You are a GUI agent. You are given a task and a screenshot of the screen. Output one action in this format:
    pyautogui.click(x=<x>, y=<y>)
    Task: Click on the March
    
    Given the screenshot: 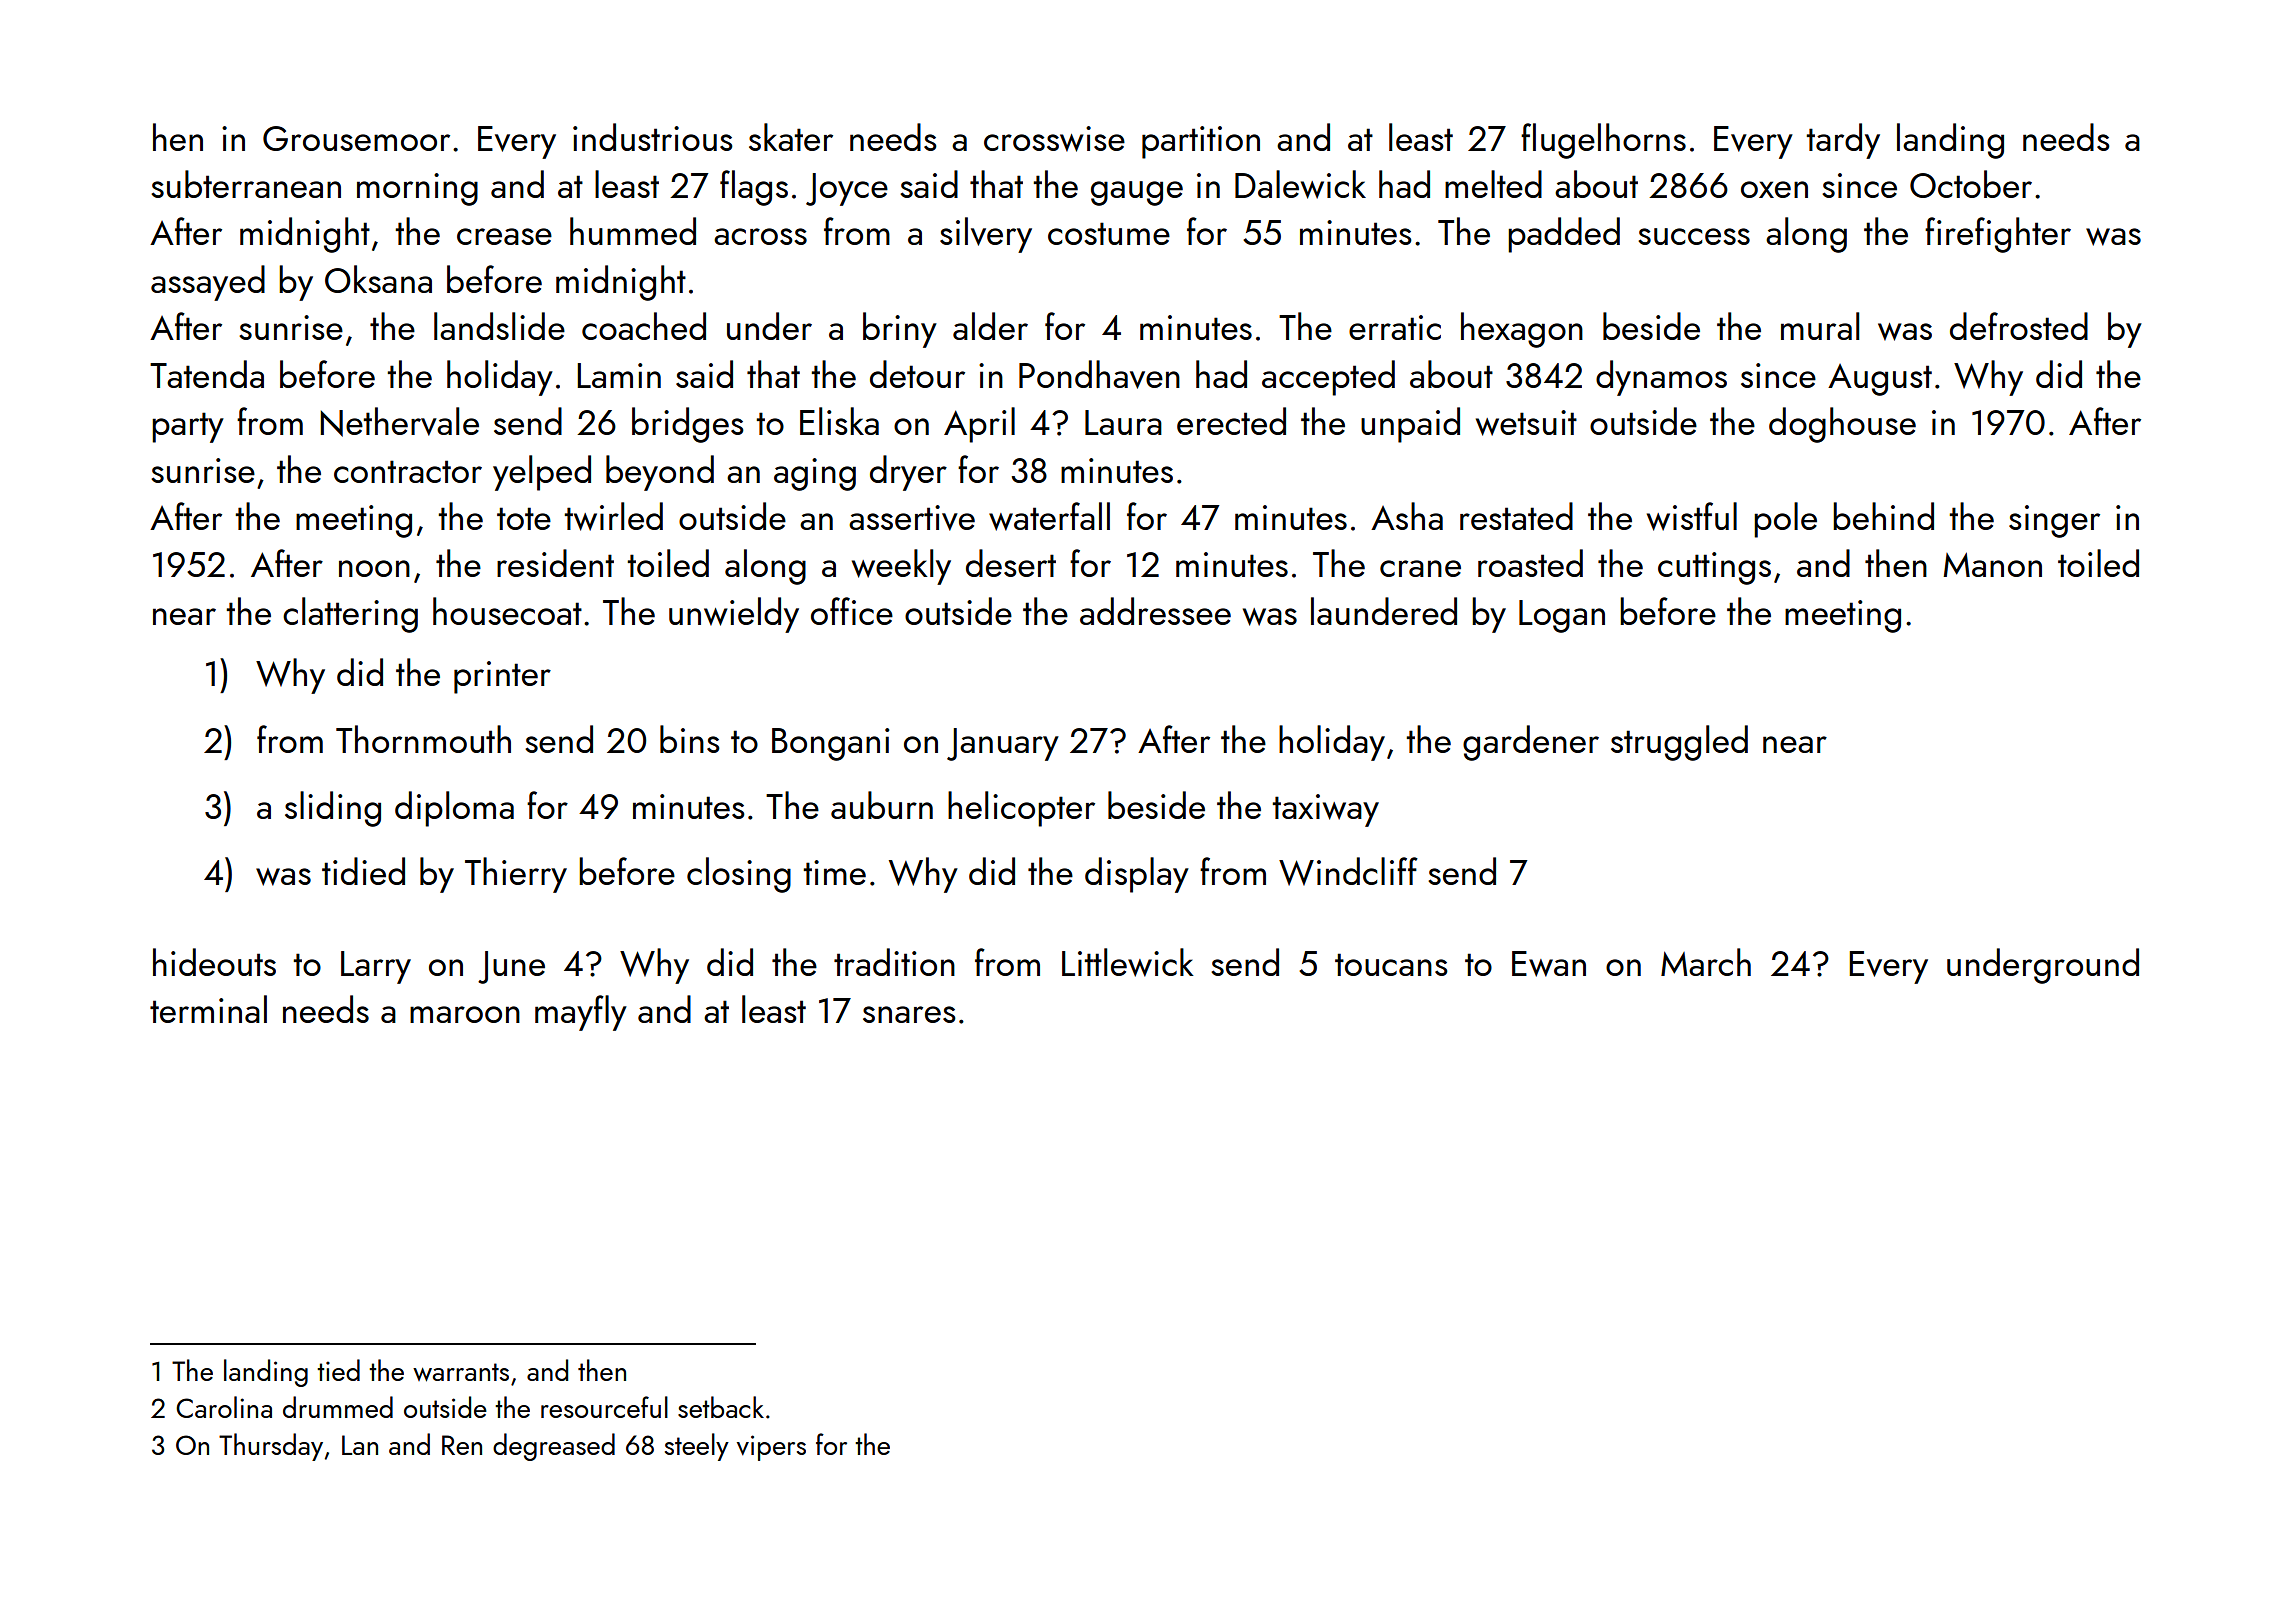 What is the action you would take?
    pyautogui.click(x=1706, y=962)
